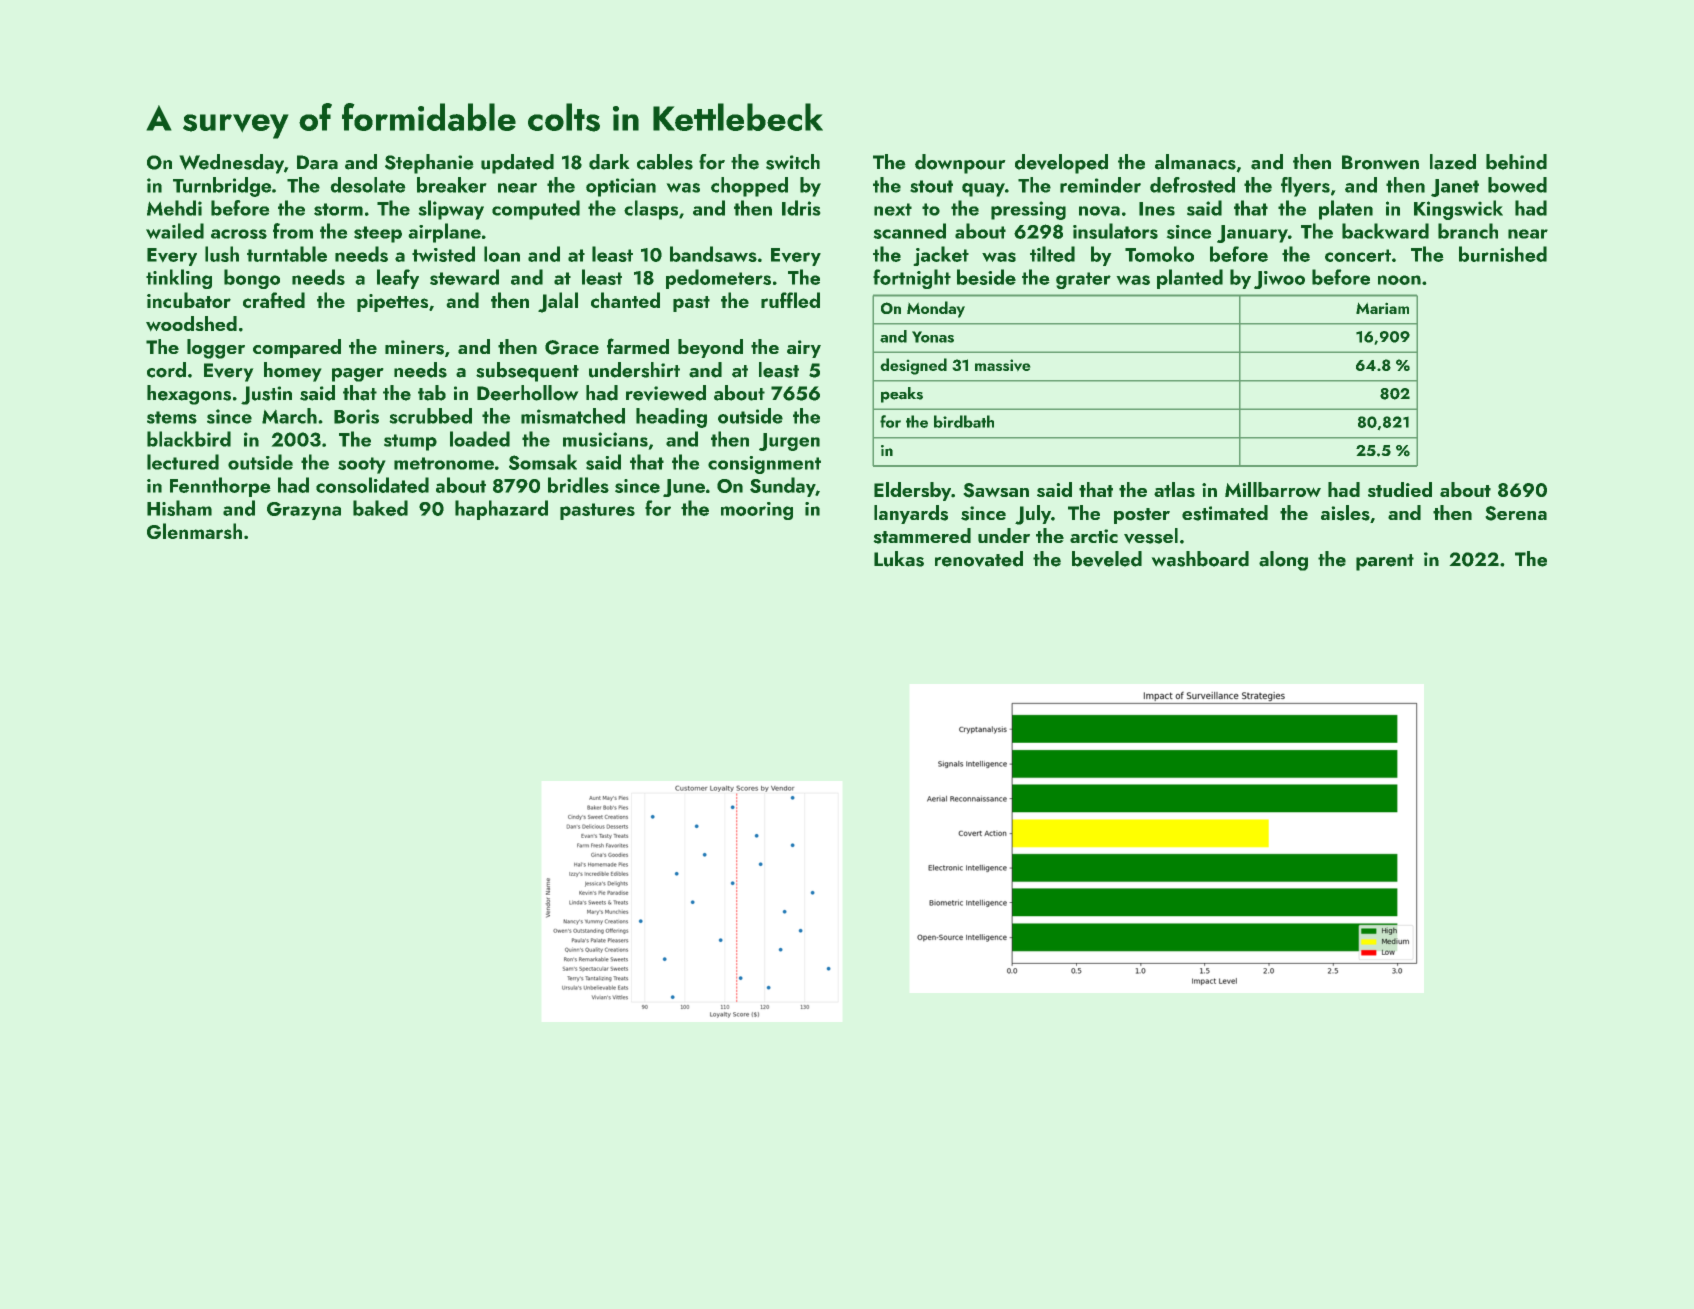 Image resolution: width=1694 pixels, height=1309 pixels. I want to click on Glenmarsh, so click(194, 531).
